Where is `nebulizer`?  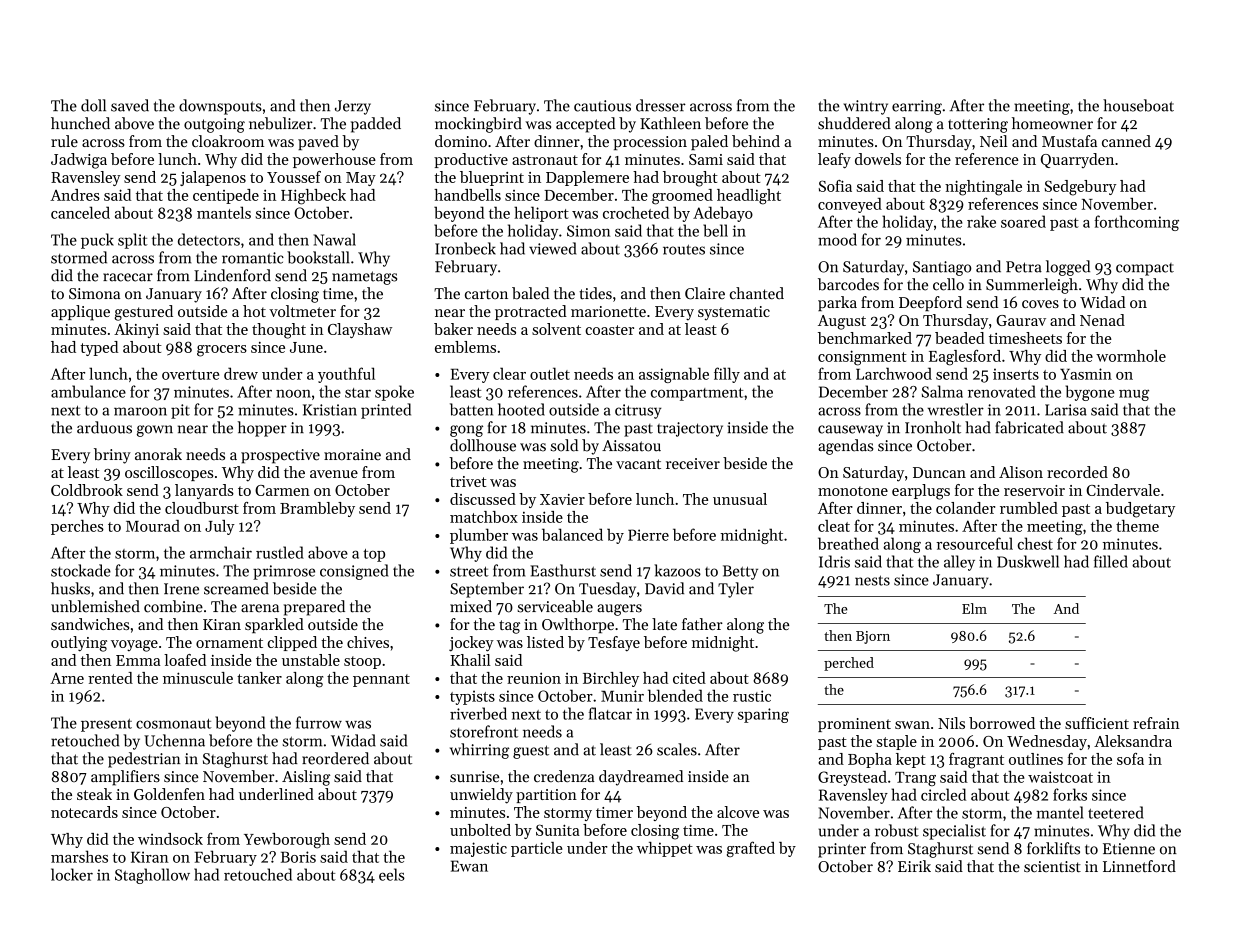 nebulizer is located at coordinates (281, 123).
